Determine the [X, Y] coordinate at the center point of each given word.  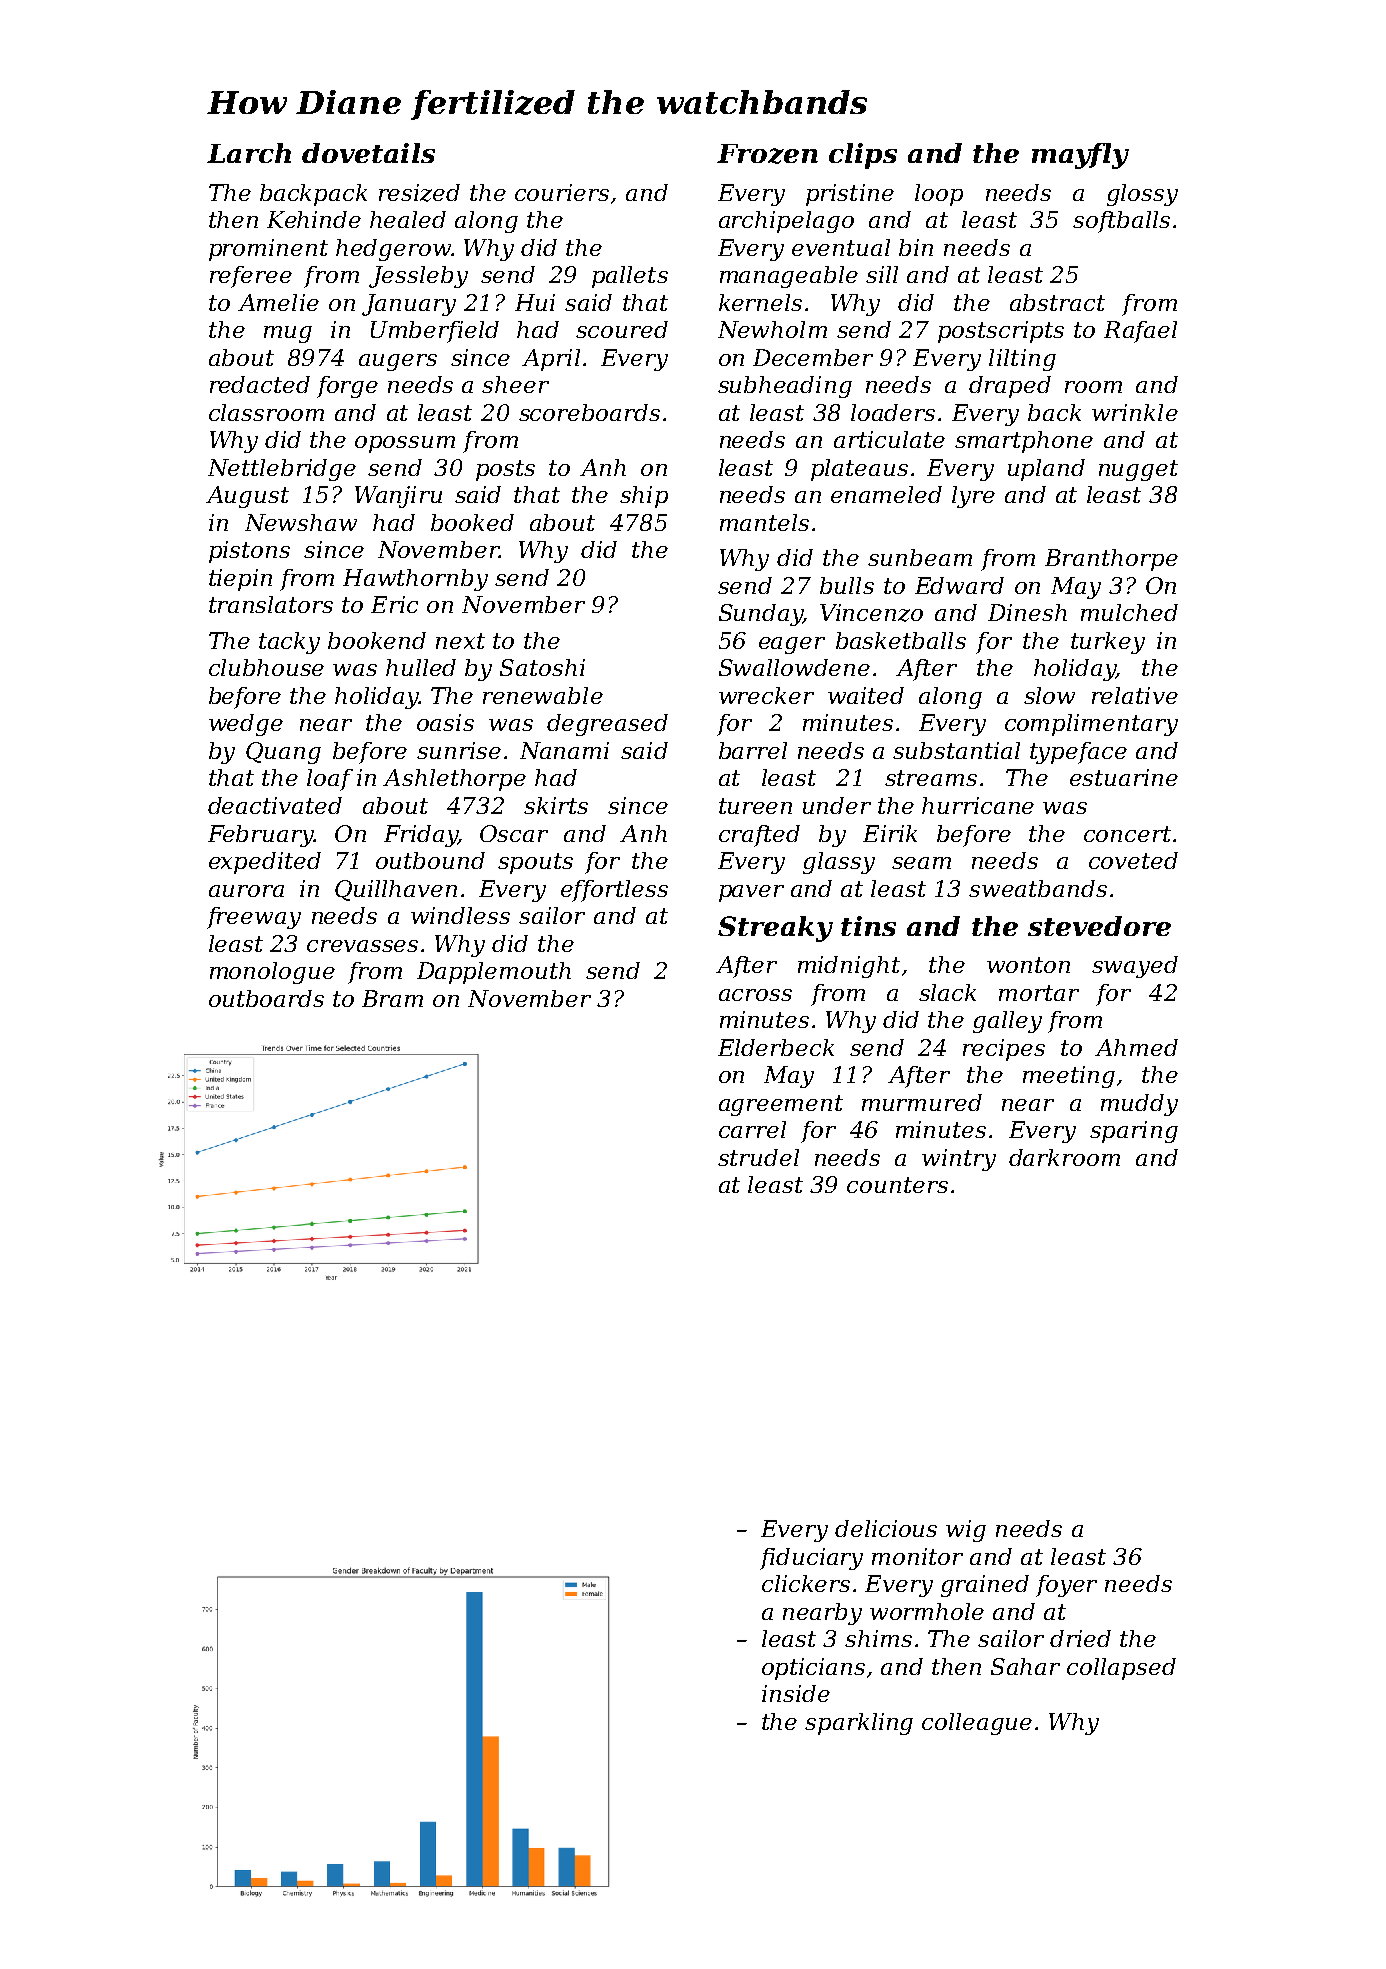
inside [796, 1693]
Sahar [1025, 1666]
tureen [755, 806]
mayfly [1080, 156]
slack [947, 992]
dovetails [368, 153]
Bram [392, 998]
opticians [813, 1669]
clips [863, 156]
